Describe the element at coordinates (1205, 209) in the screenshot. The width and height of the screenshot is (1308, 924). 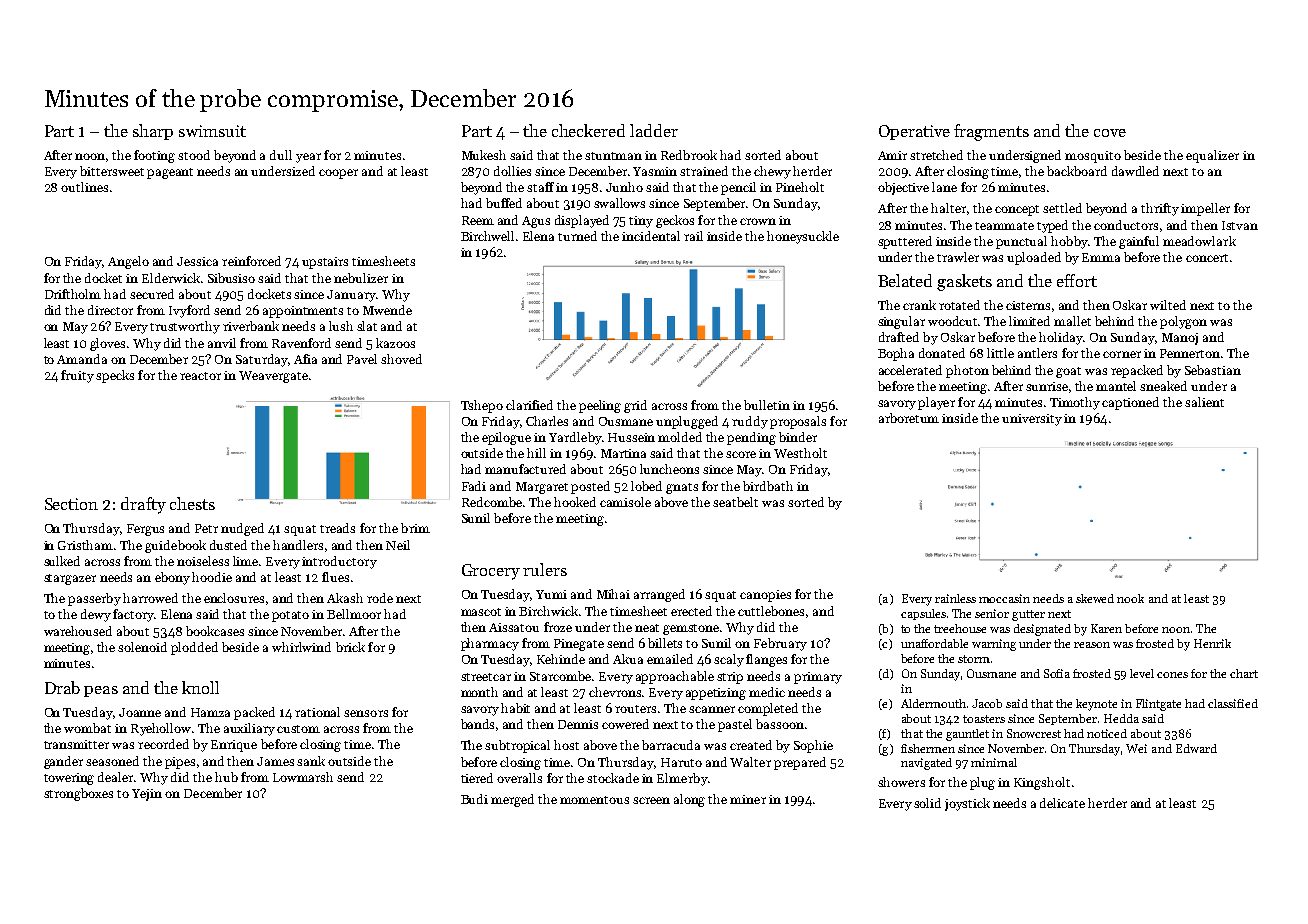
I see `impeller` at that location.
